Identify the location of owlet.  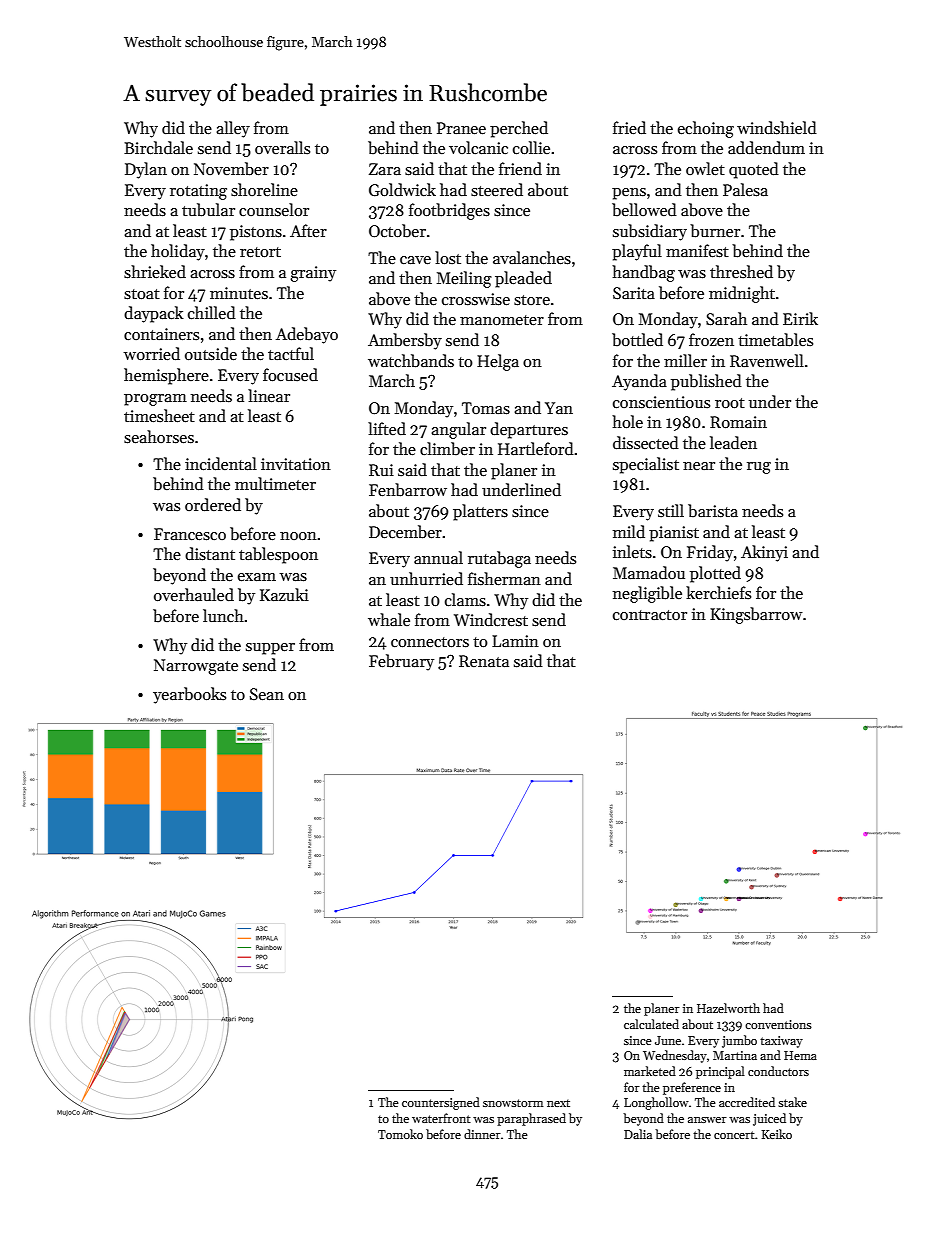
(705, 168).
